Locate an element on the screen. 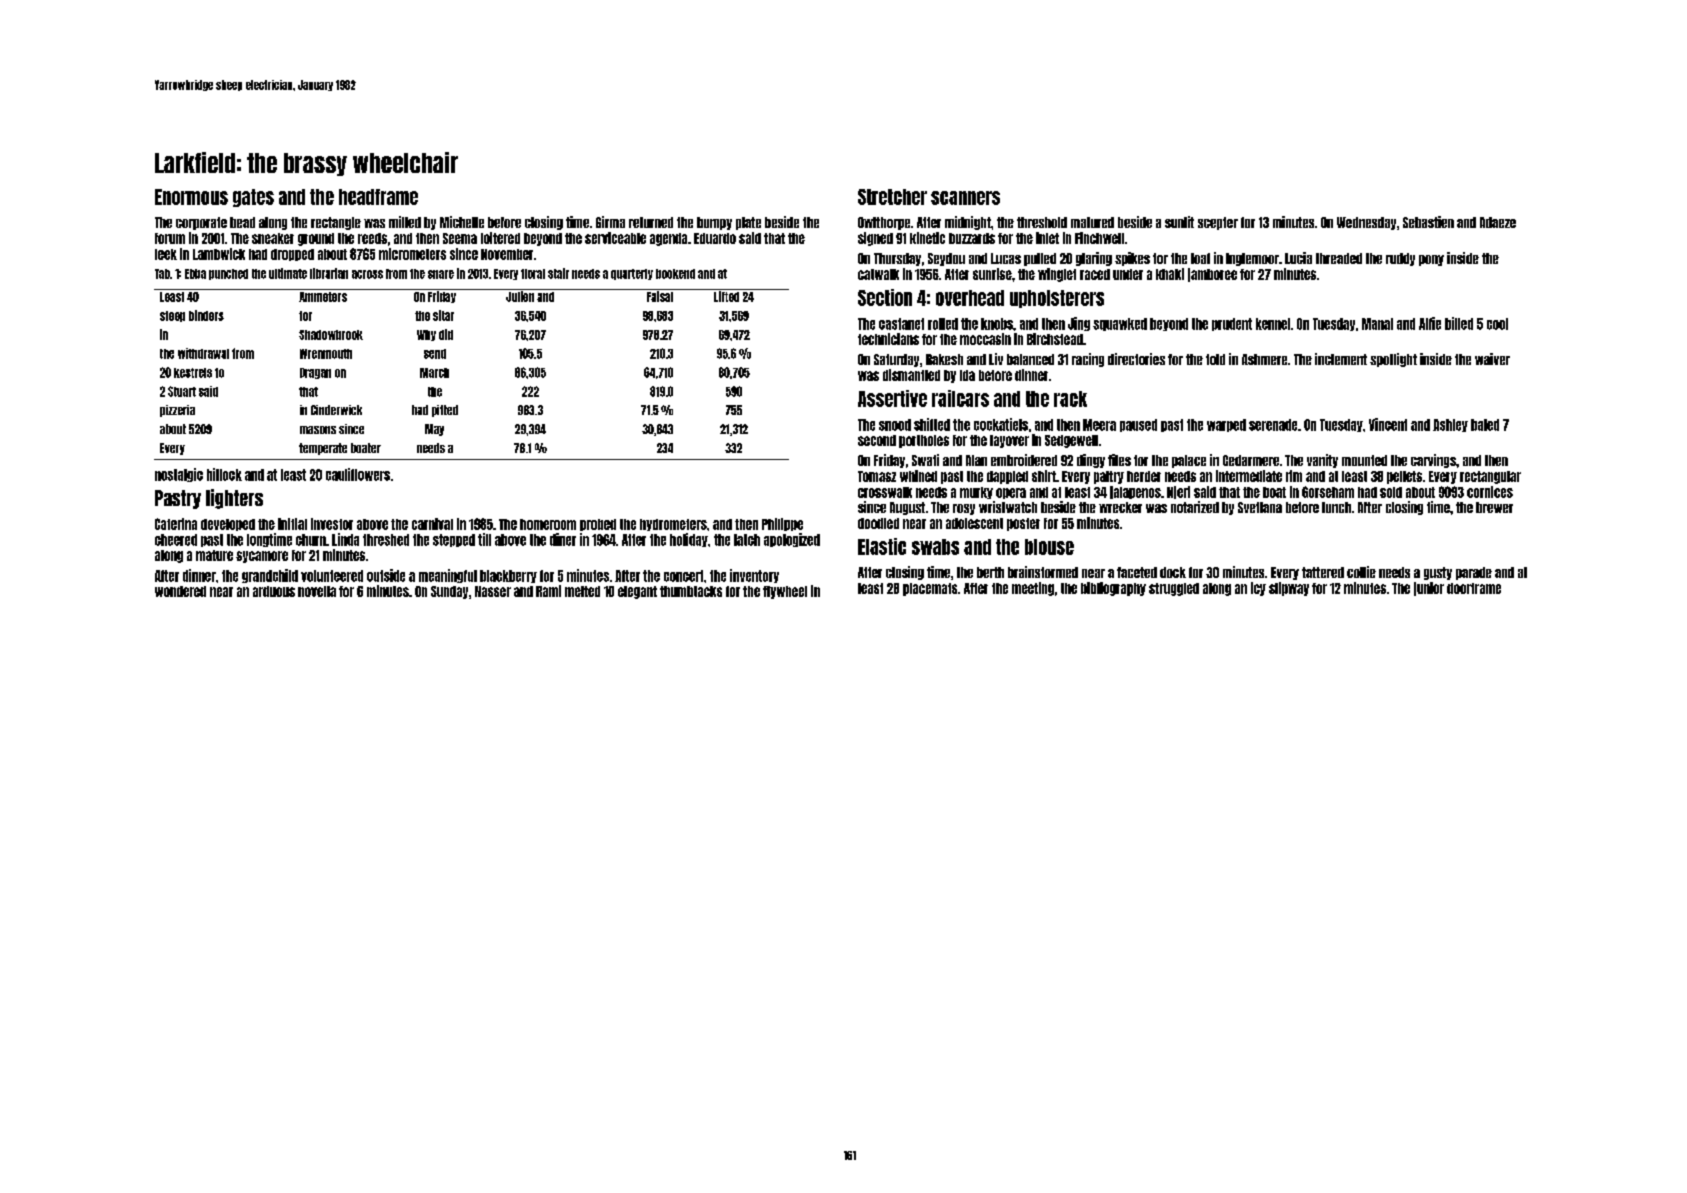  Enormous is located at coordinates (191, 197).
